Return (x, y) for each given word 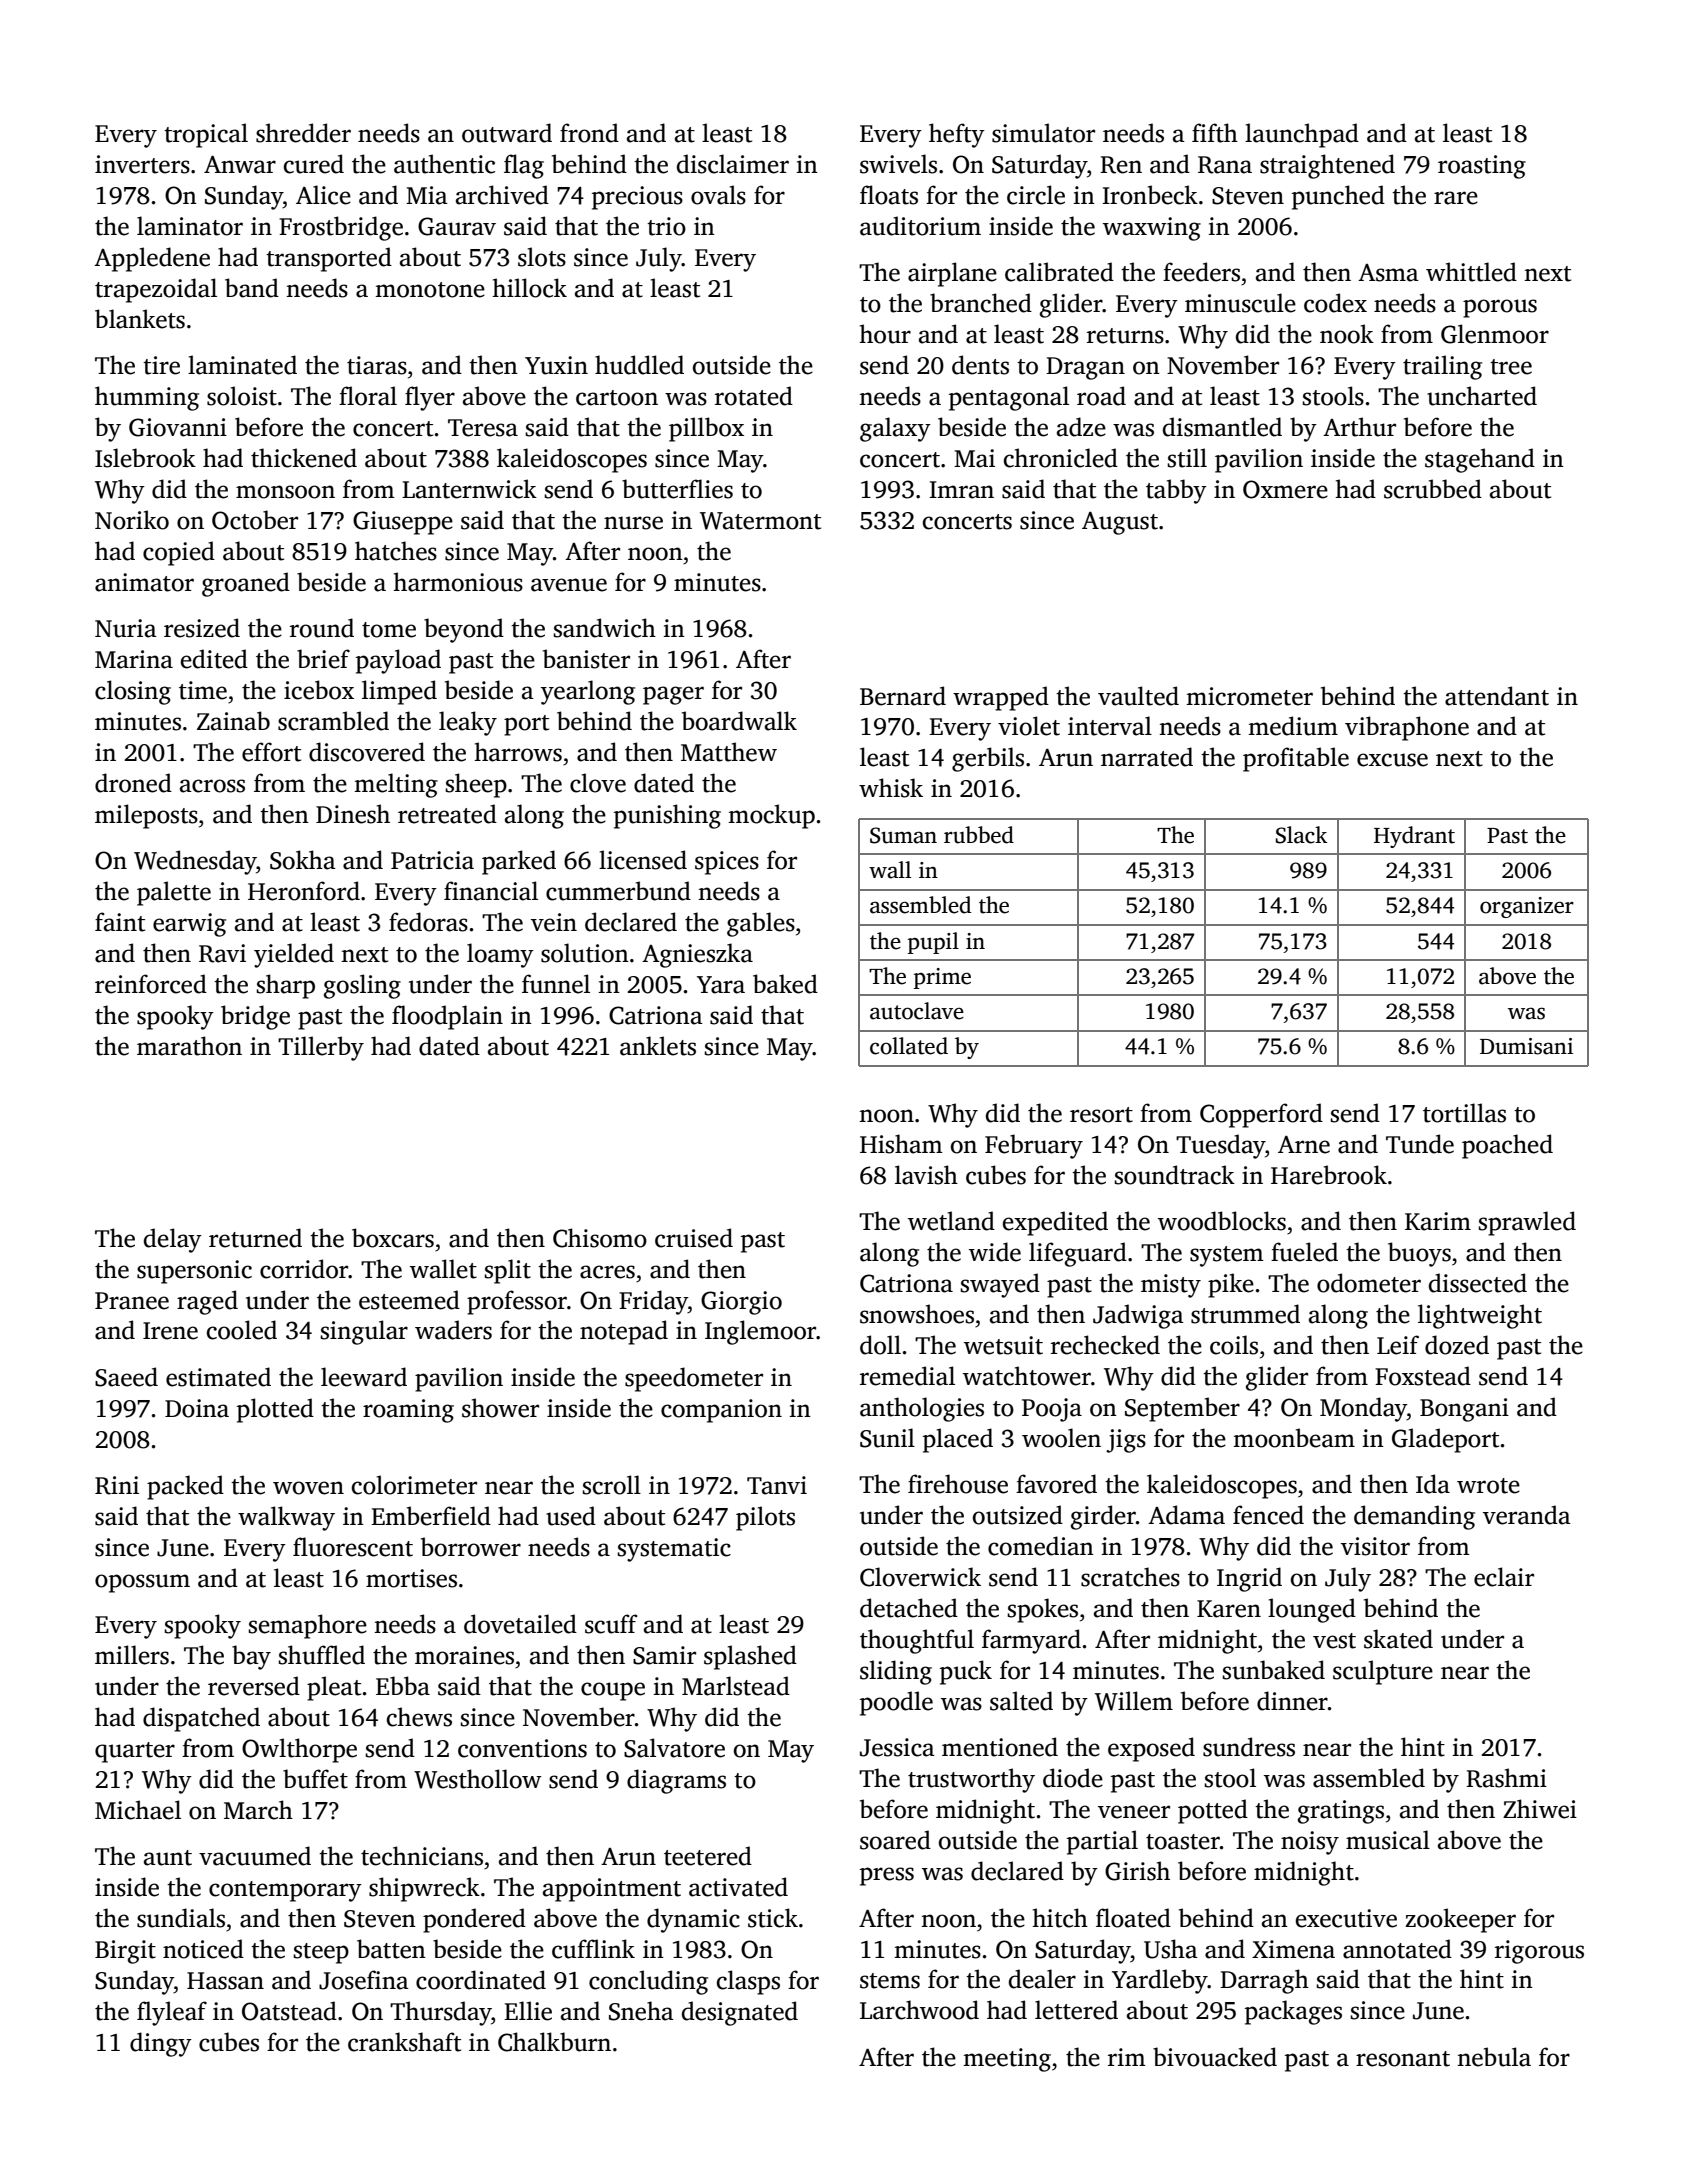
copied (179, 553)
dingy (161, 2044)
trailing (1442, 367)
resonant (1403, 2059)
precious (637, 198)
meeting (1007, 2060)
